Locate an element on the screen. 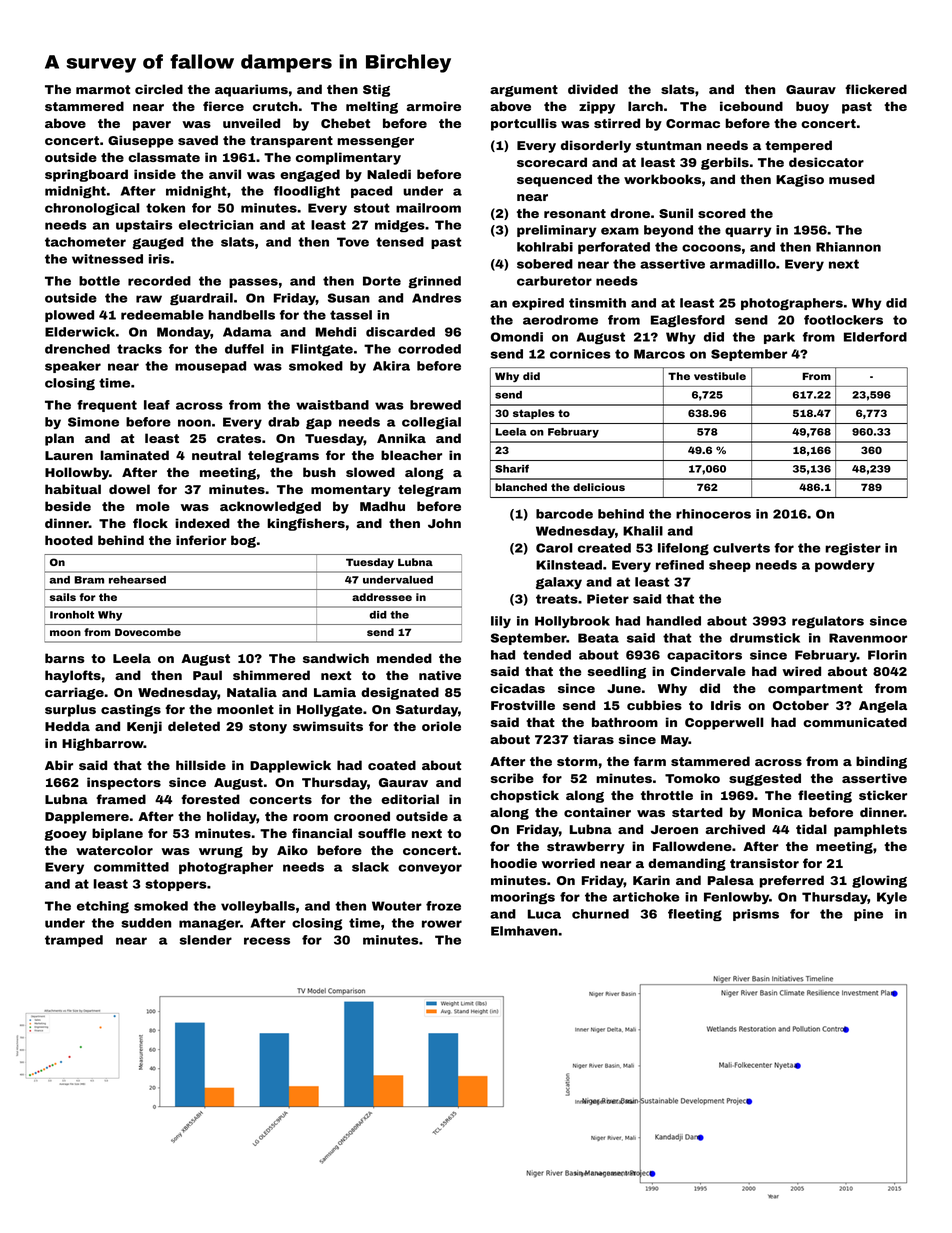 The image size is (952, 1233). Simone is located at coordinates (93, 422).
